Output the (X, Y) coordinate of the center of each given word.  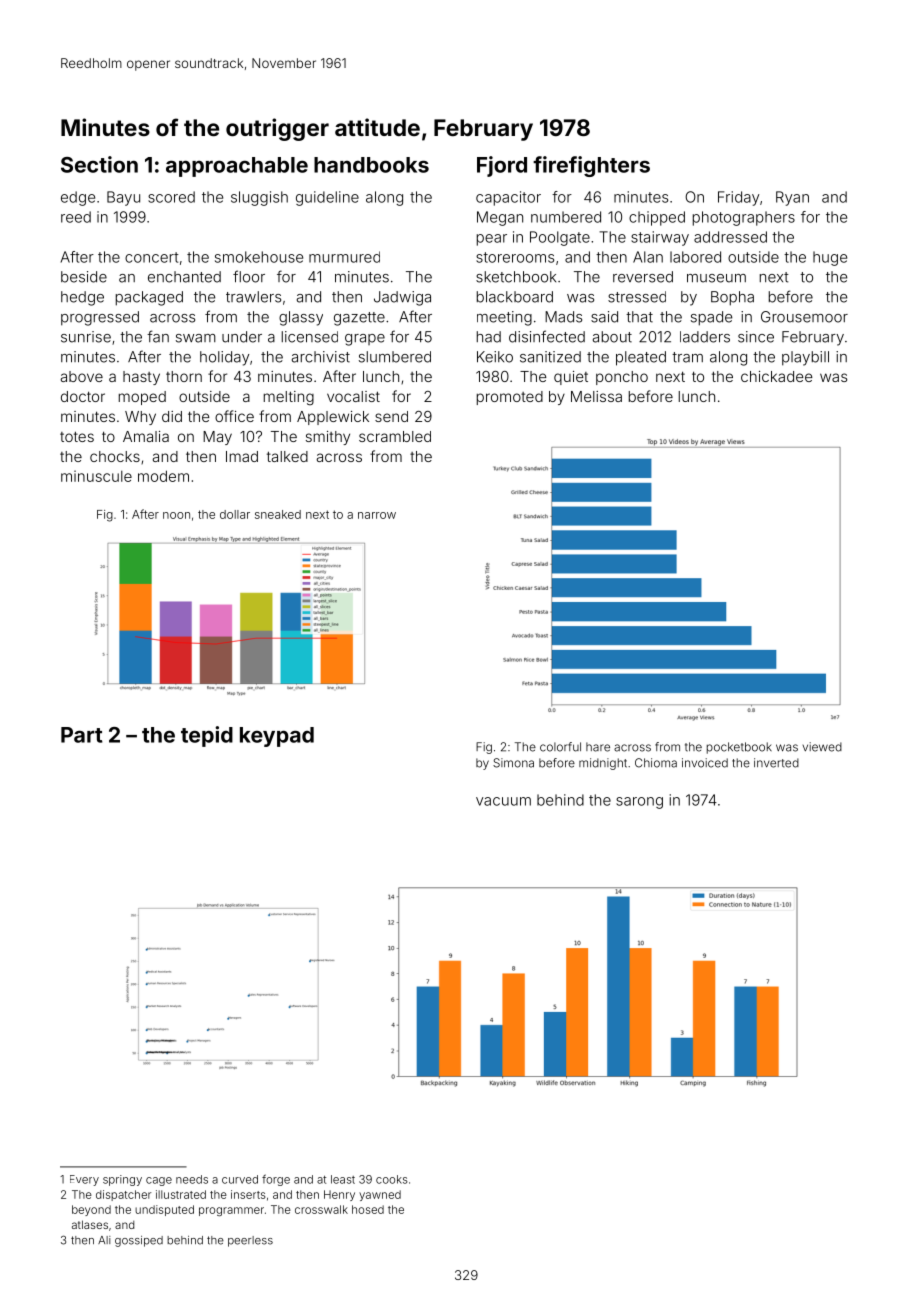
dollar (235, 514)
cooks (392, 1179)
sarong (639, 803)
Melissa (596, 396)
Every (84, 1180)
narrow (377, 515)
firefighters (591, 166)
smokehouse (259, 257)
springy (122, 1180)
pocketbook (739, 748)
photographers (744, 218)
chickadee (777, 376)
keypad (277, 737)
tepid (207, 736)
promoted (510, 398)
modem (163, 476)
